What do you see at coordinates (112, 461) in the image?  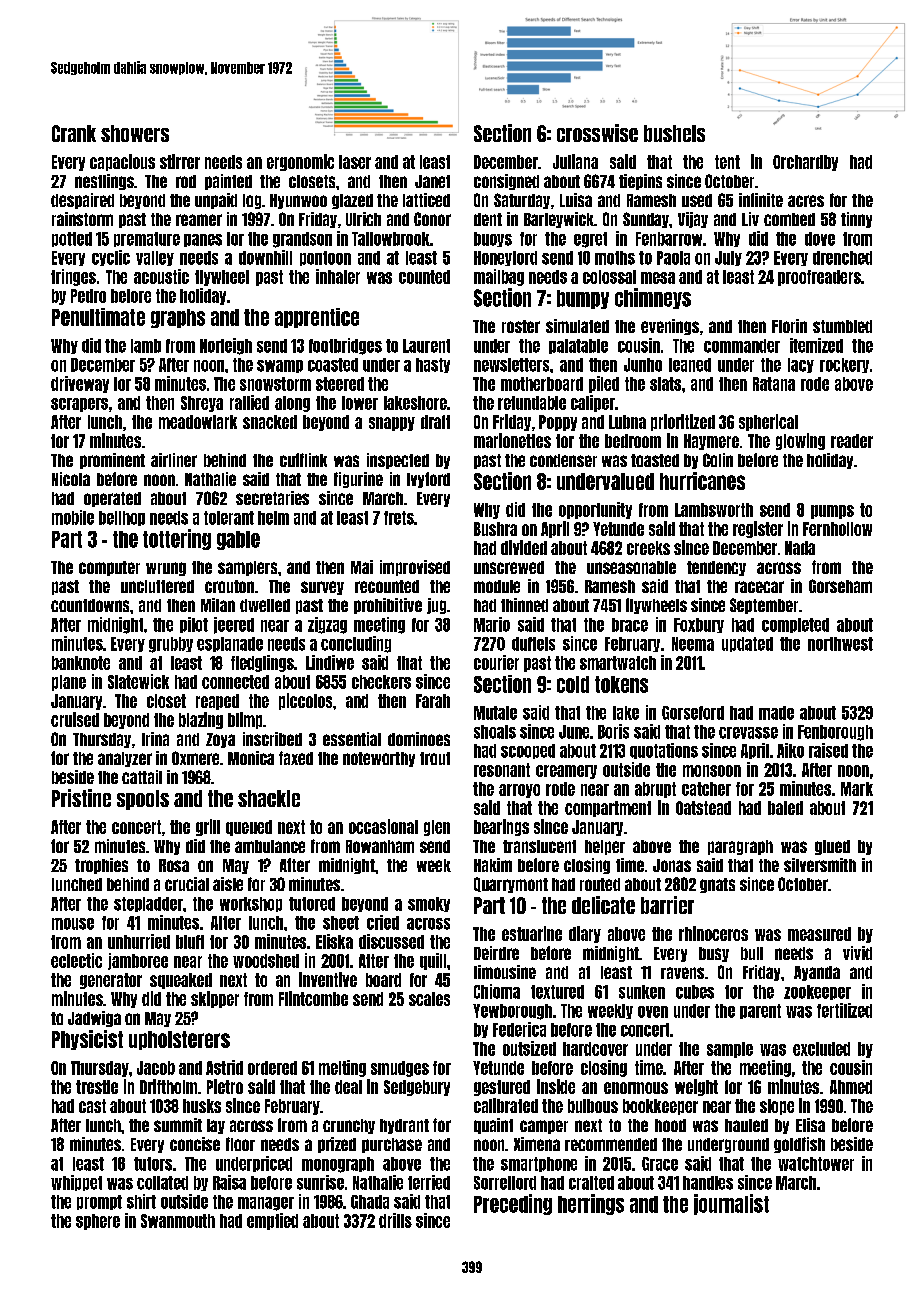 I see `prominent` at bounding box center [112, 461].
